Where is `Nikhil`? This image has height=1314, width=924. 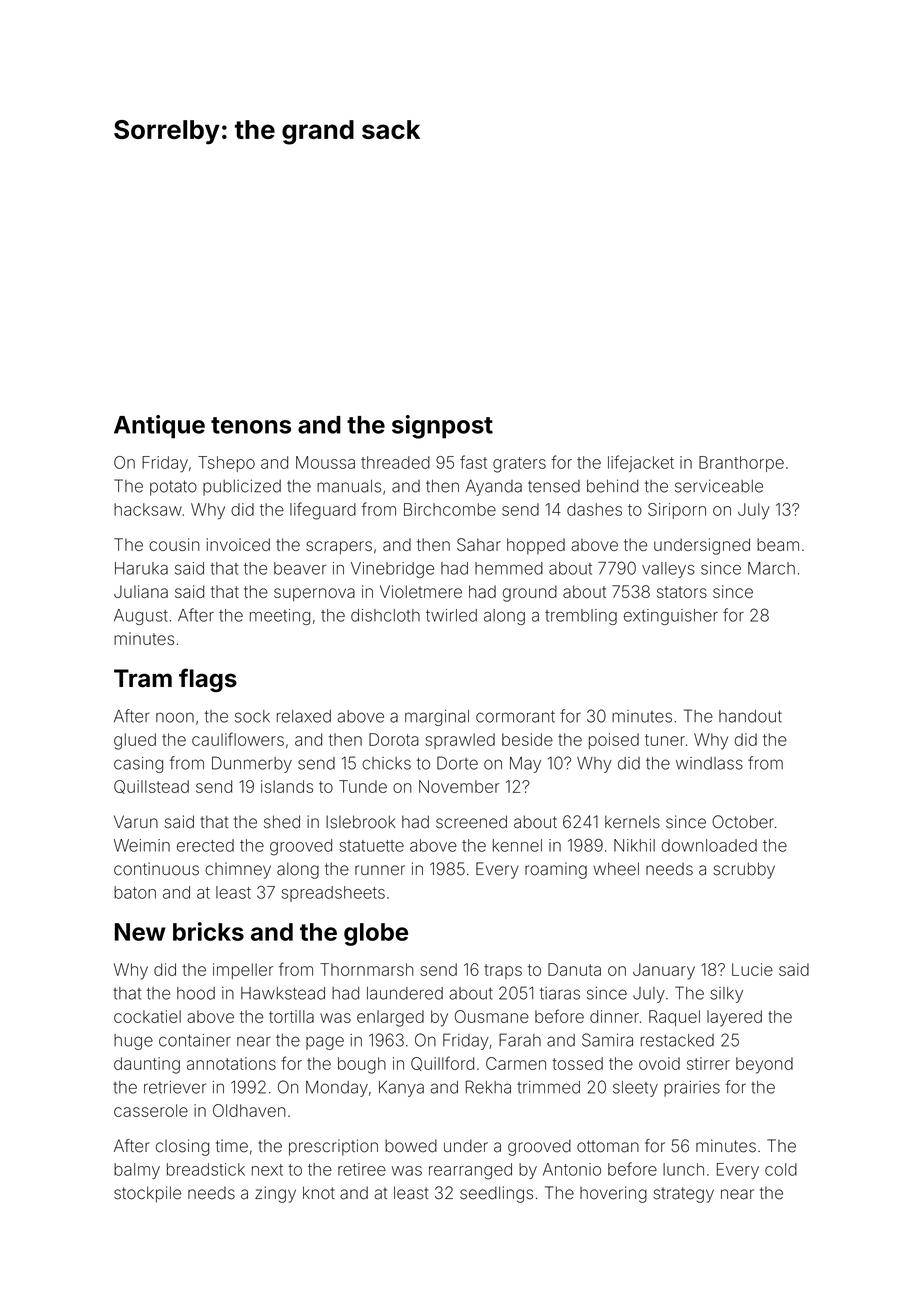 Nikhil is located at coordinates (634, 845).
